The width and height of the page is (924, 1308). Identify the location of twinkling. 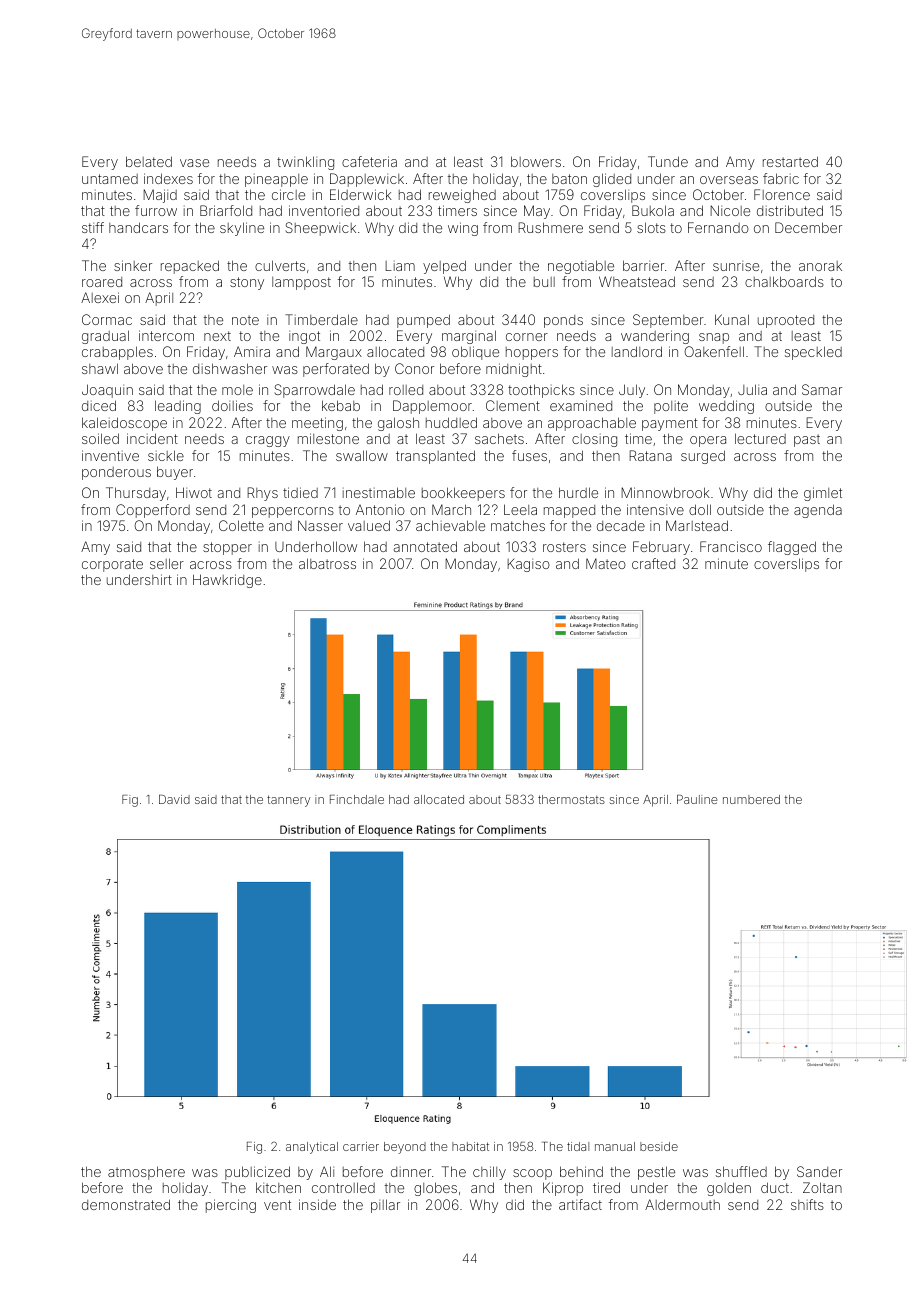
(305, 163).
